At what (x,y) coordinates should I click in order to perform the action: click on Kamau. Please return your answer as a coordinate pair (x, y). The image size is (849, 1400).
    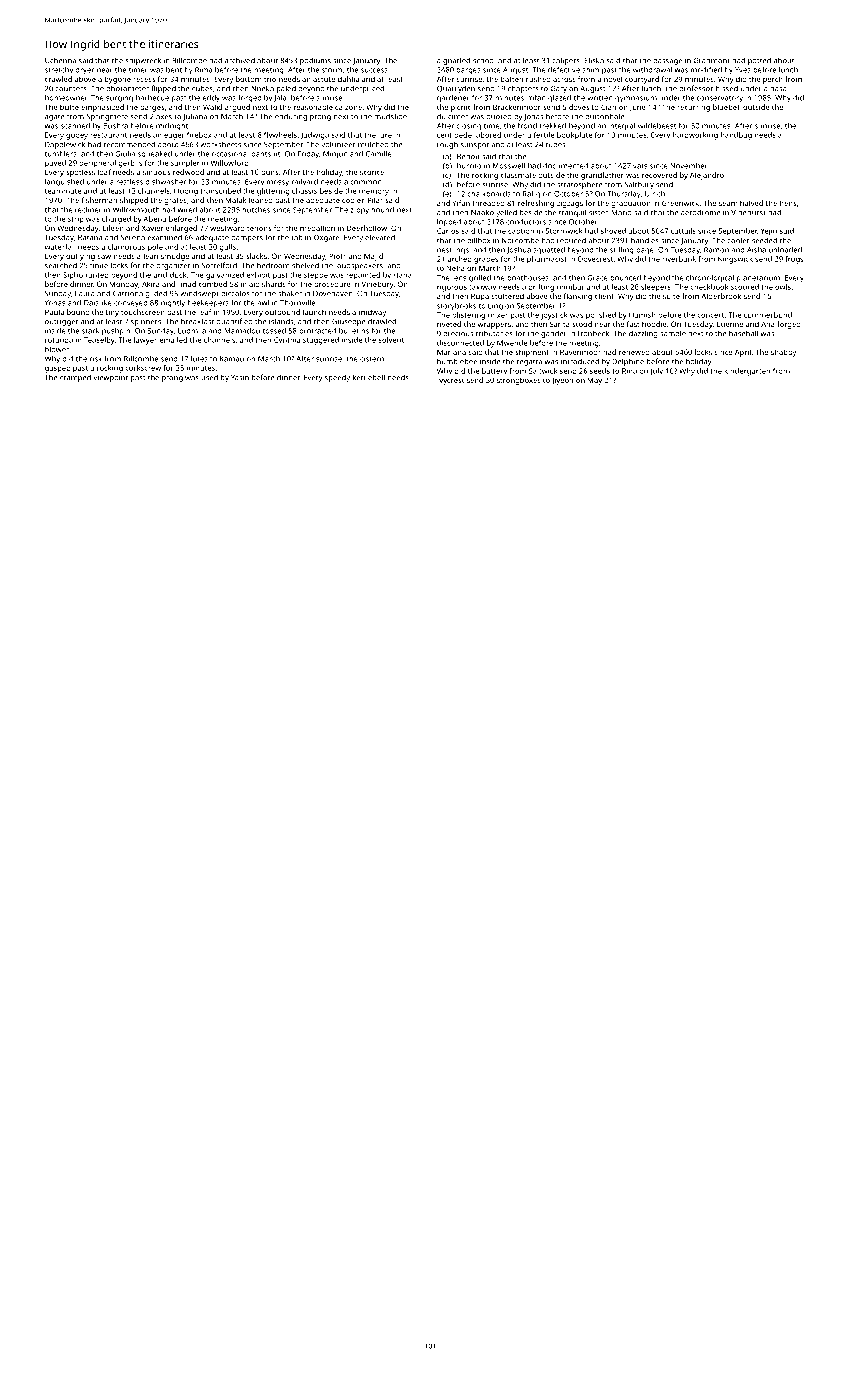
    Looking at the image, I should click on (232, 359).
